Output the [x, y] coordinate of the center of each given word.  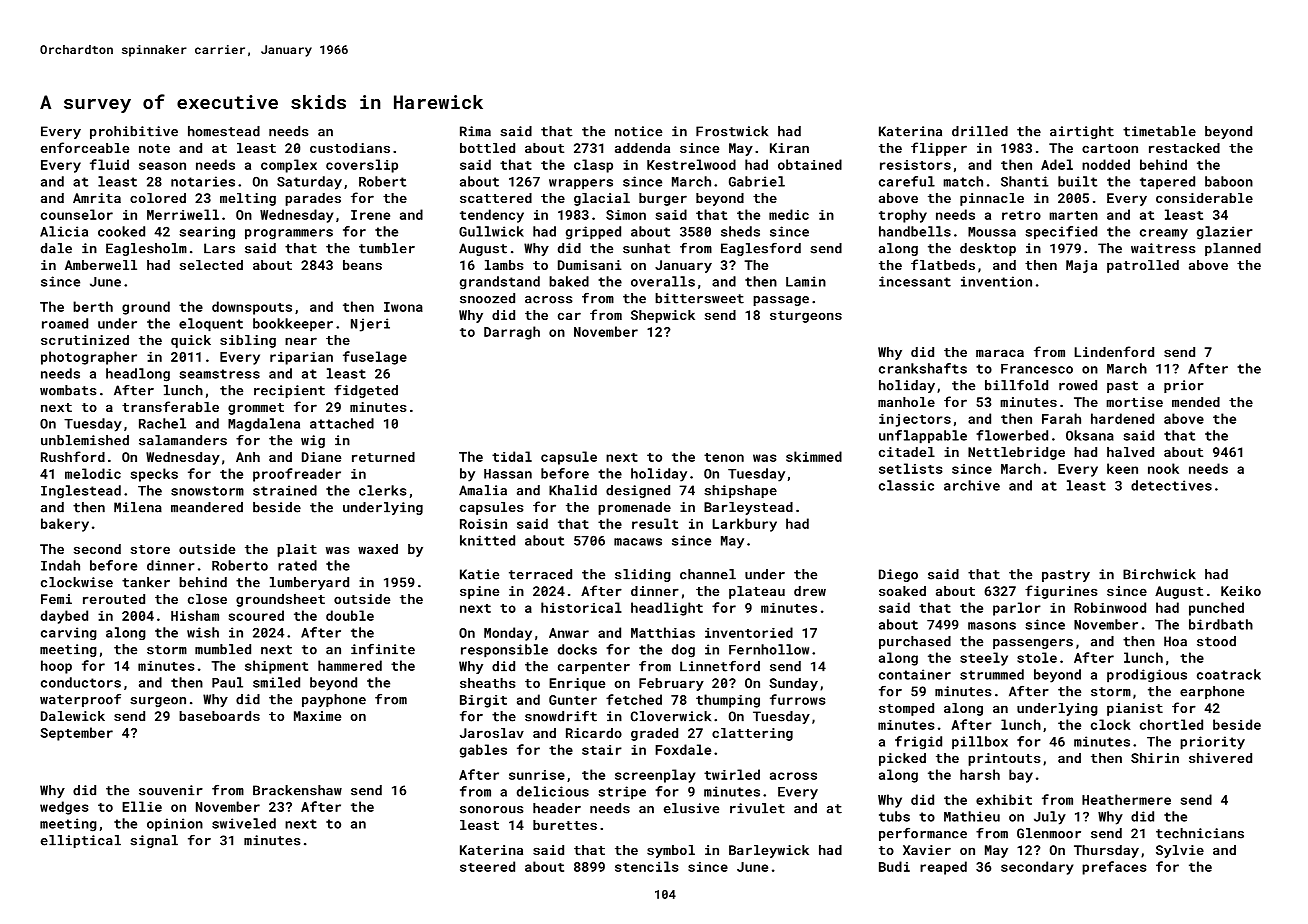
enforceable [85, 147]
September [76, 734]
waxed [378, 549]
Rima [475, 131]
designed [638, 491]
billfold [1016, 385]
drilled [980, 131]
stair [602, 750]
